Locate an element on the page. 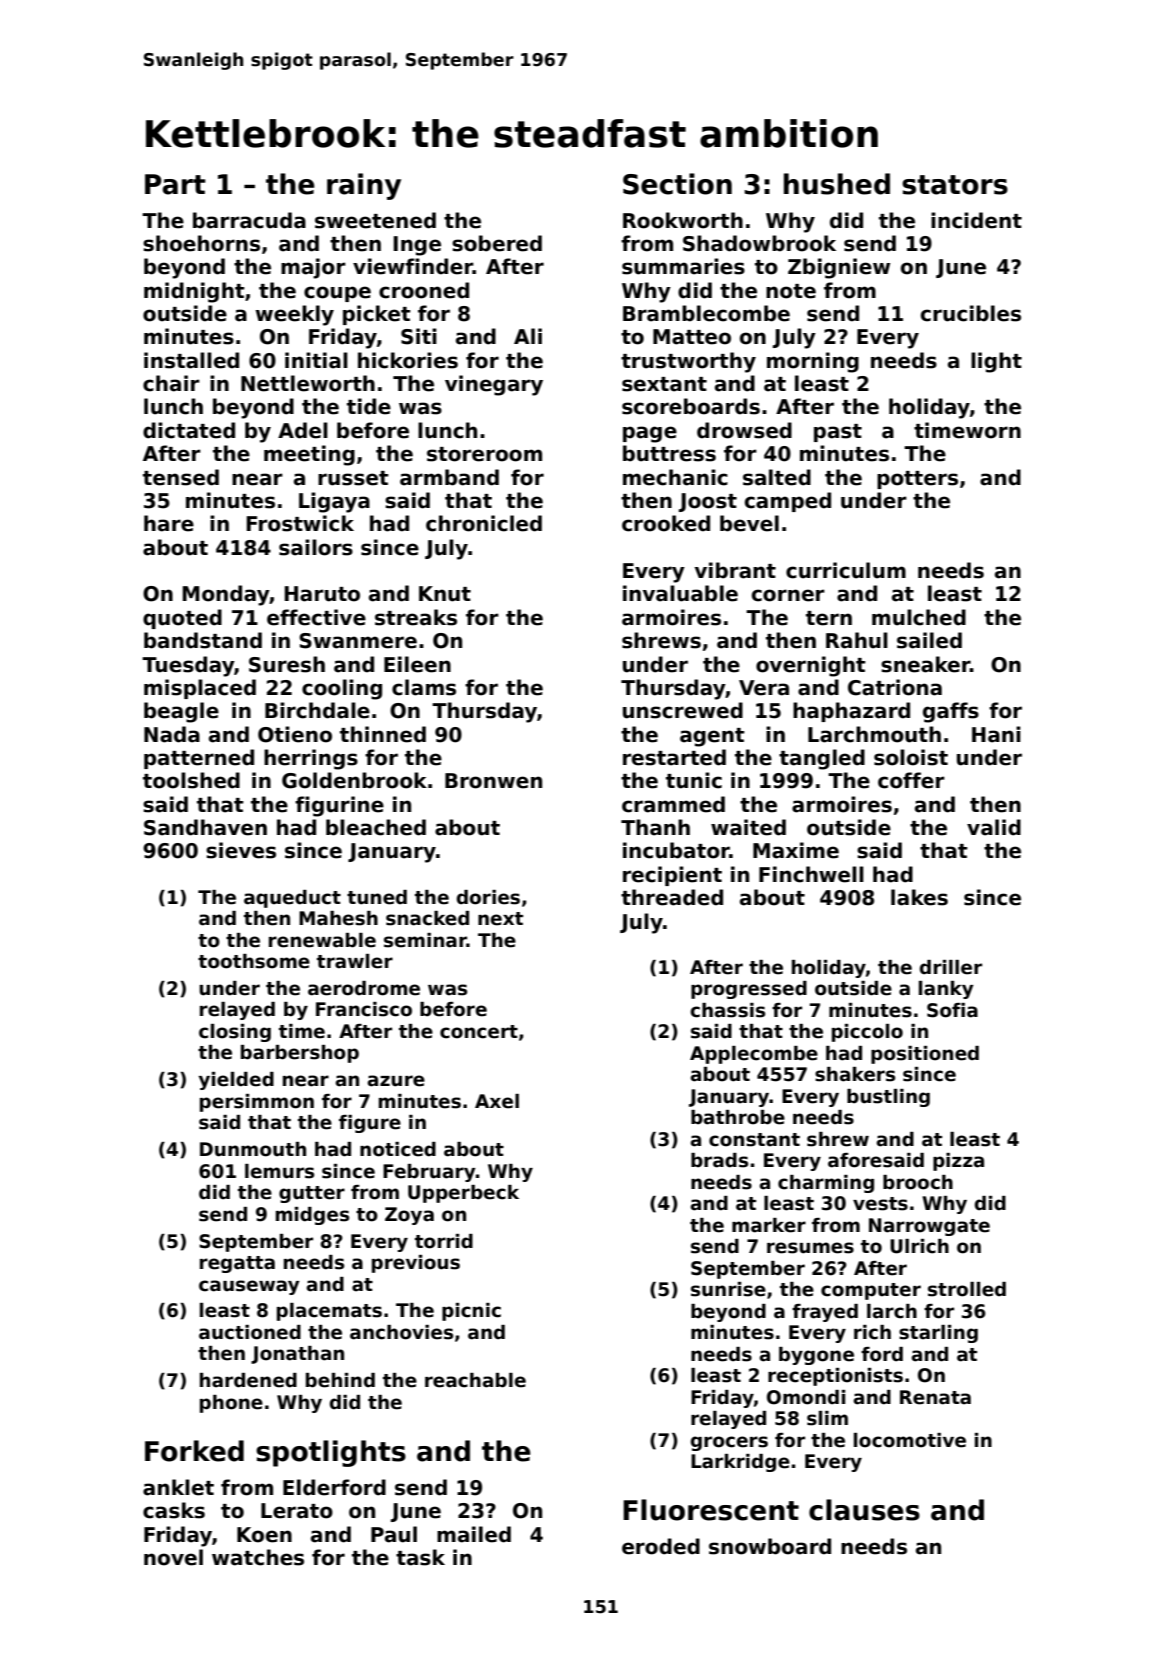 Image resolution: width=1165 pixels, height=1654 pixels. watches is located at coordinates (258, 1557).
